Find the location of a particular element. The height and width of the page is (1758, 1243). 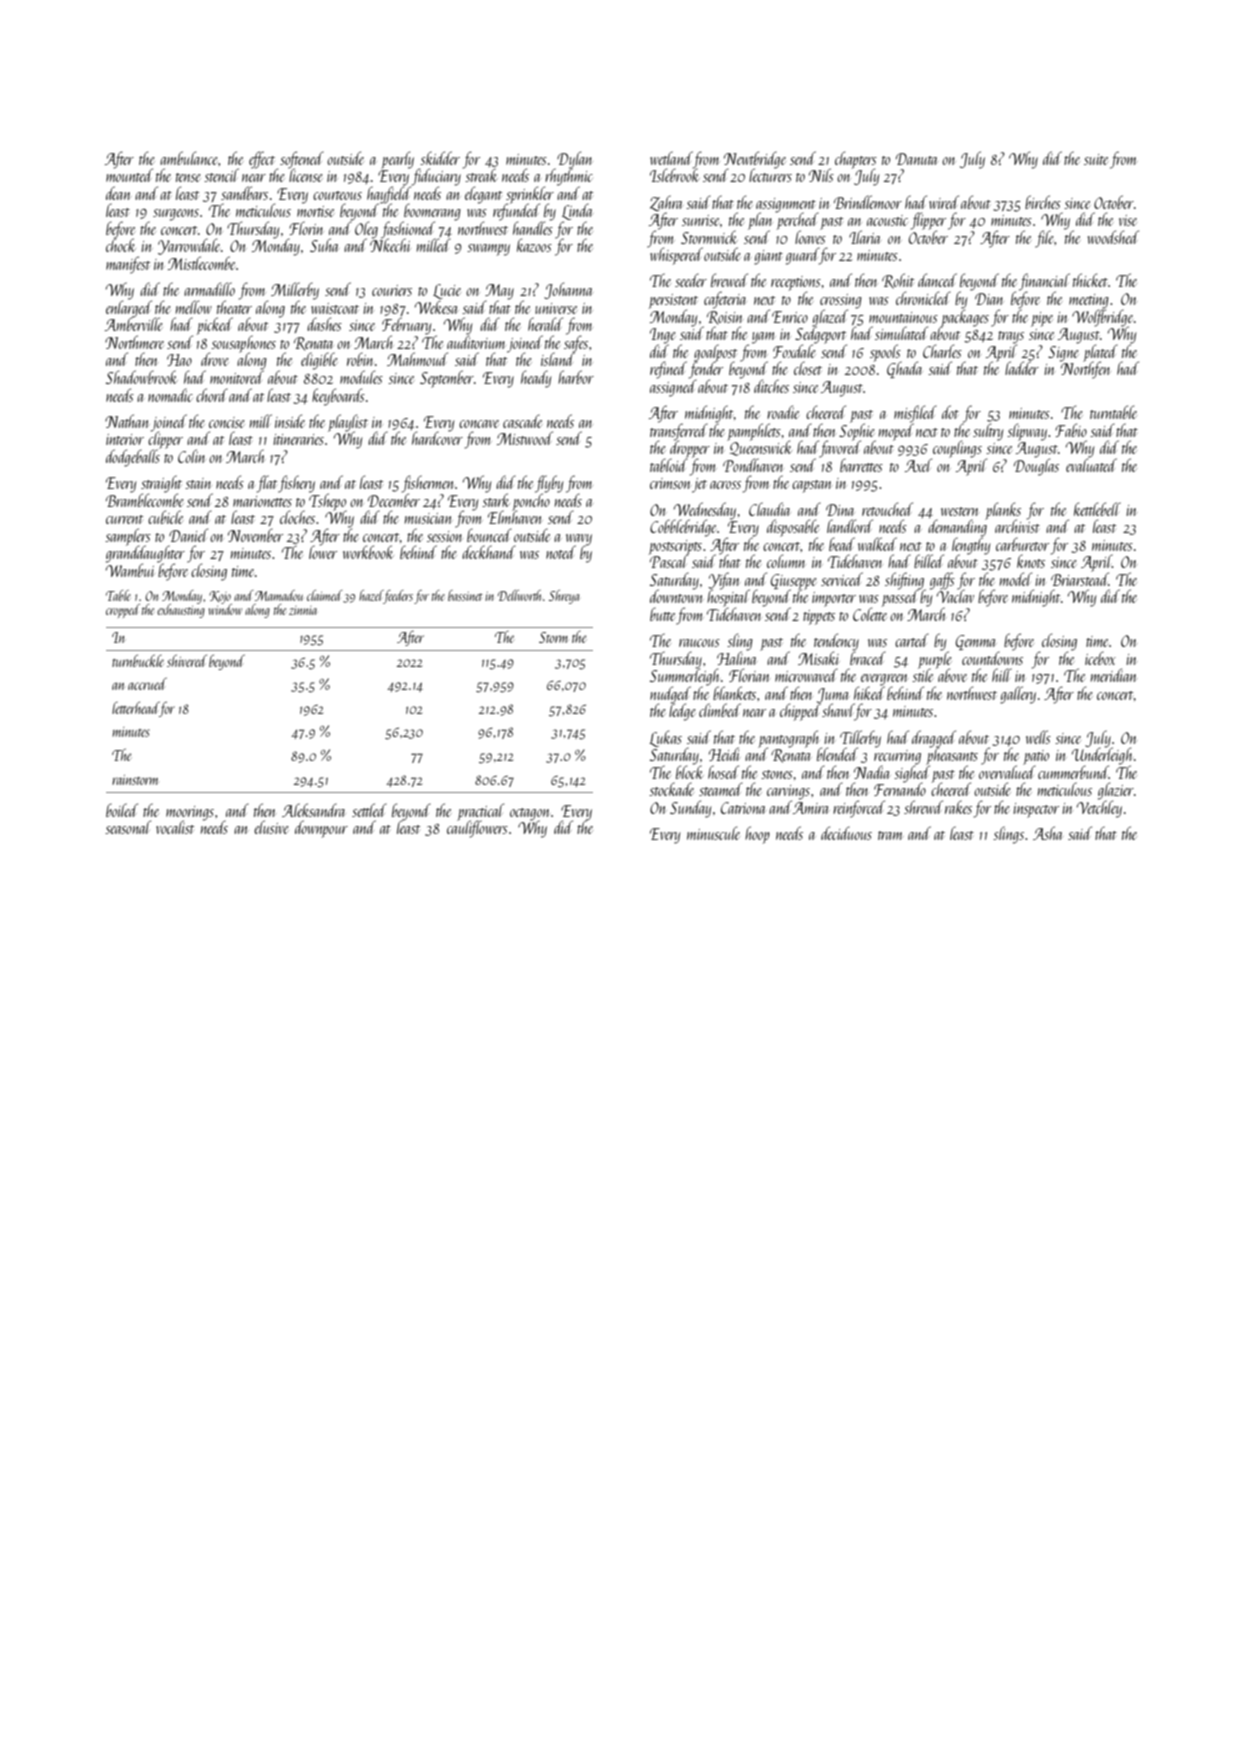

seasonal is located at coordinates (128, 827).
